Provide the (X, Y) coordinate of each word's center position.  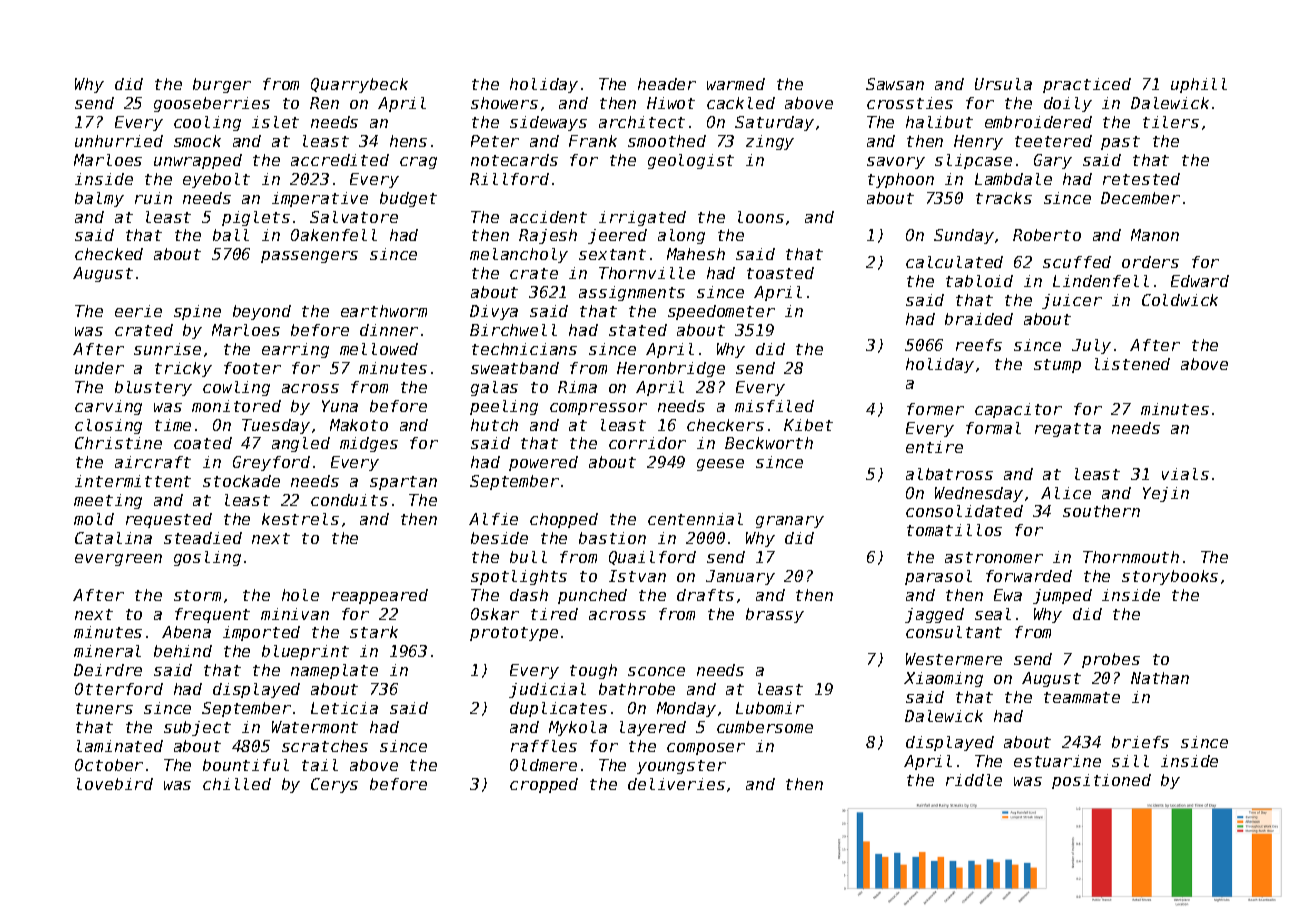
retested (1141, 179)
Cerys (334, 785)
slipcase (973, 161)
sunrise (167, 349)
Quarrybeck (359, 85)
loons (761, 217)
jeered (617, 236)
